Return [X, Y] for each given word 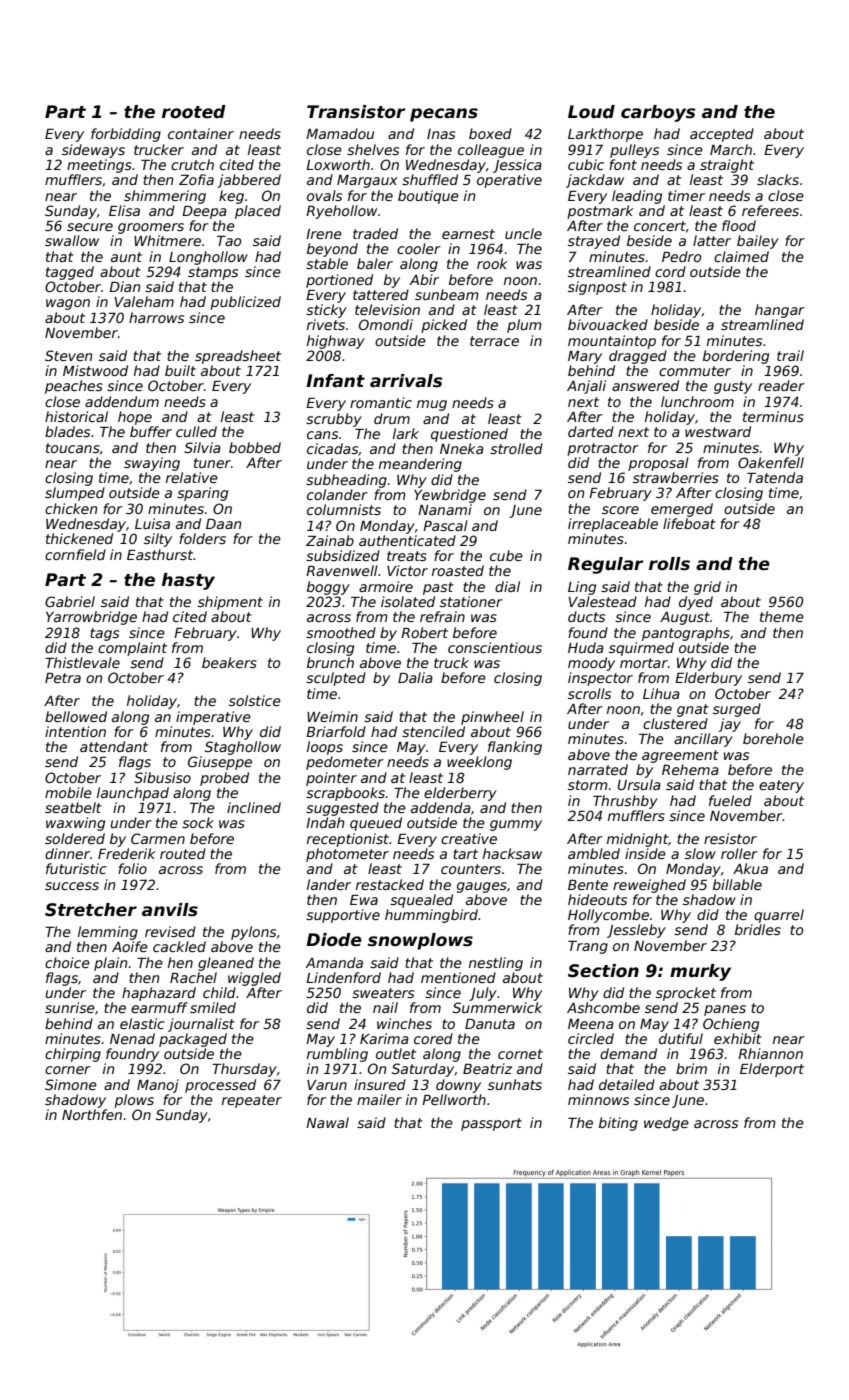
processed [220, 1086]
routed [183, 853]
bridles [758, 929]
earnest [468, 234]
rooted [194, 112]
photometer [347, 855]
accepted [722, 135]
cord [670, 271]
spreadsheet [238, 357]
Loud [591, 112]
